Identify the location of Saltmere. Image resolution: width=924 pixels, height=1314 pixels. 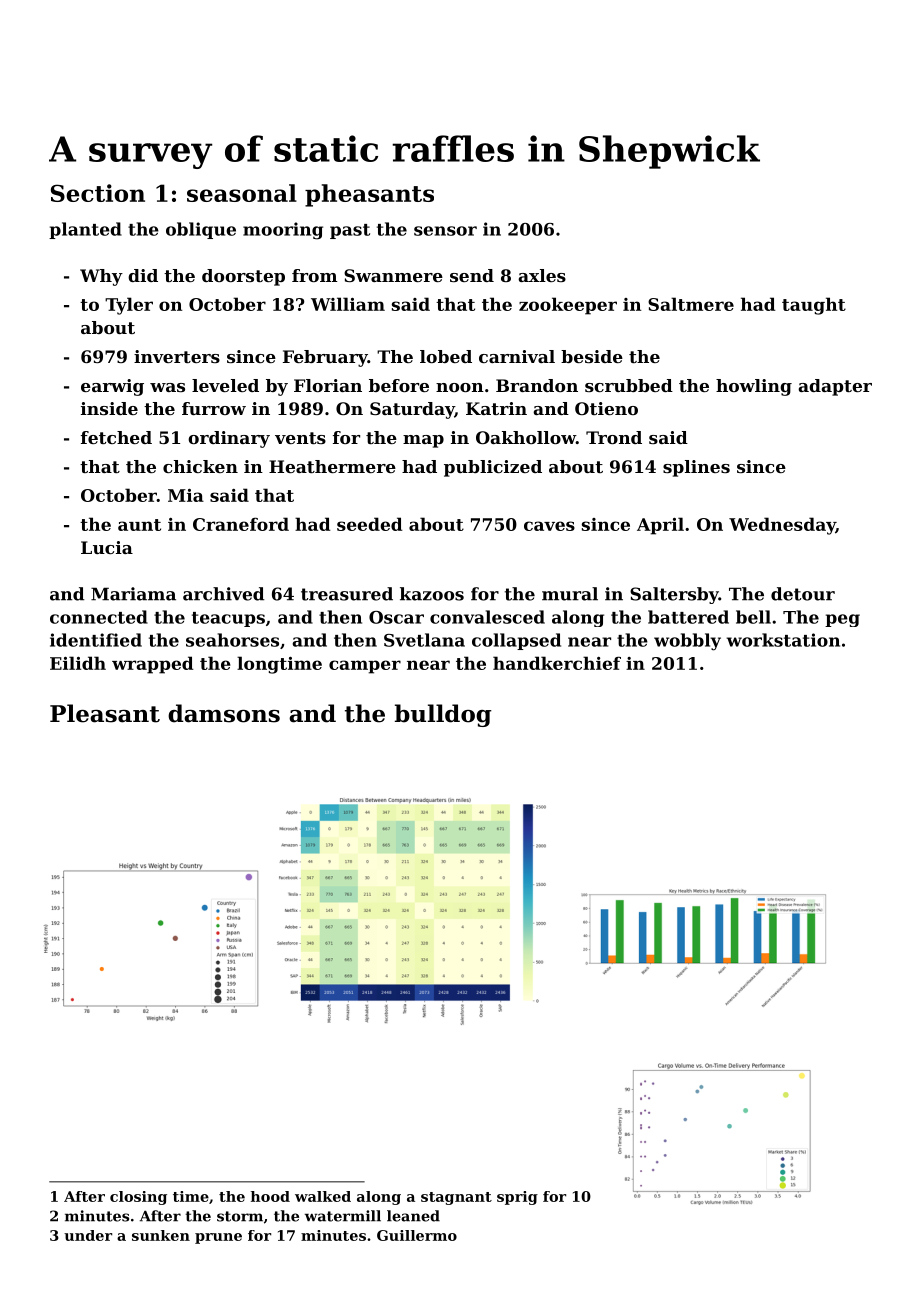
(691, 304).
